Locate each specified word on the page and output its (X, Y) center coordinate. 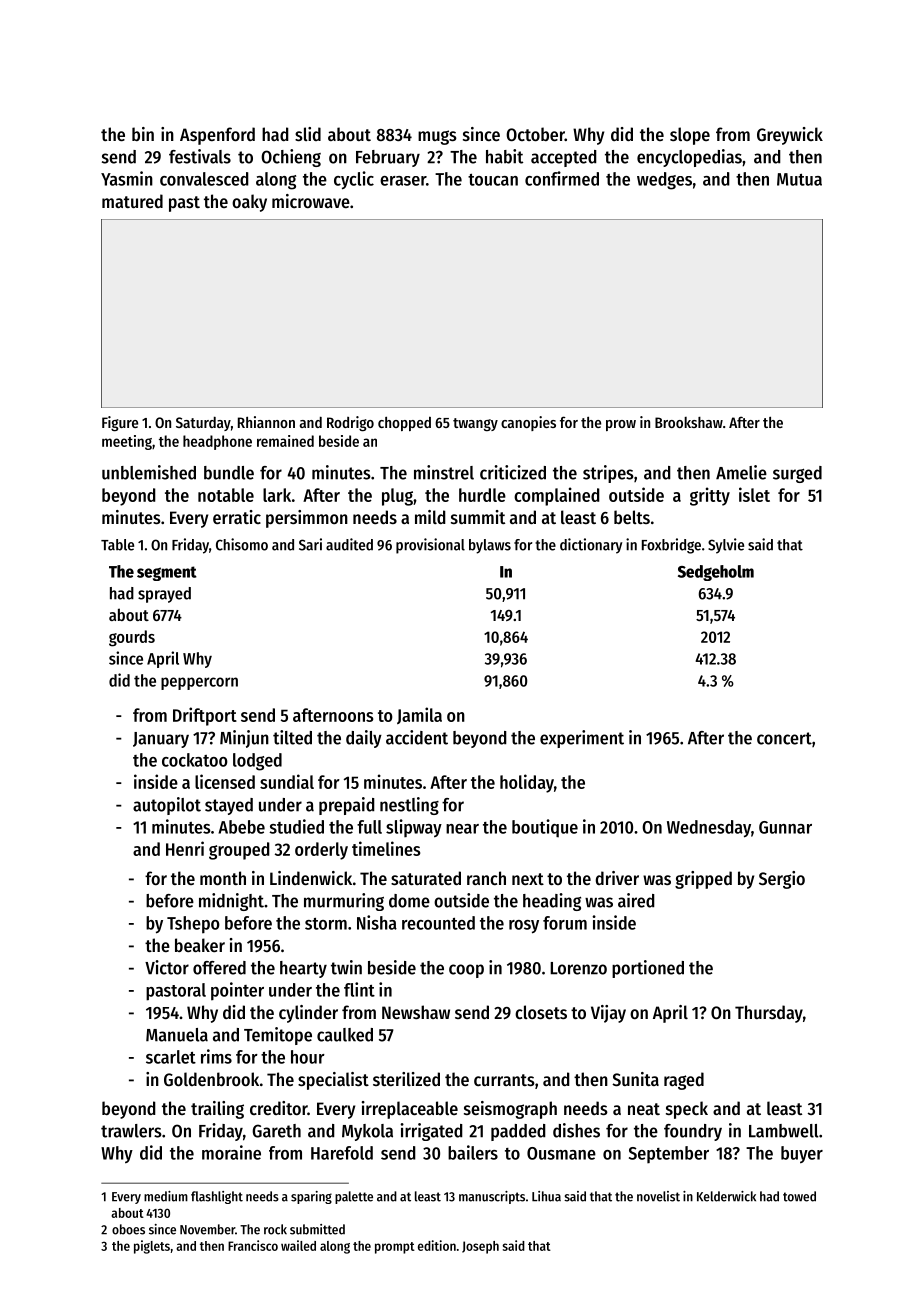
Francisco (253, 1245)
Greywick (790, 136)
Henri (185, 848)
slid (308, 134)
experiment (582, 739)
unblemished (149, 472)
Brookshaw (689, 422)
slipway (414, 828)
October (535, 134)
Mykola (367, 1132)
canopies (528, 423)
